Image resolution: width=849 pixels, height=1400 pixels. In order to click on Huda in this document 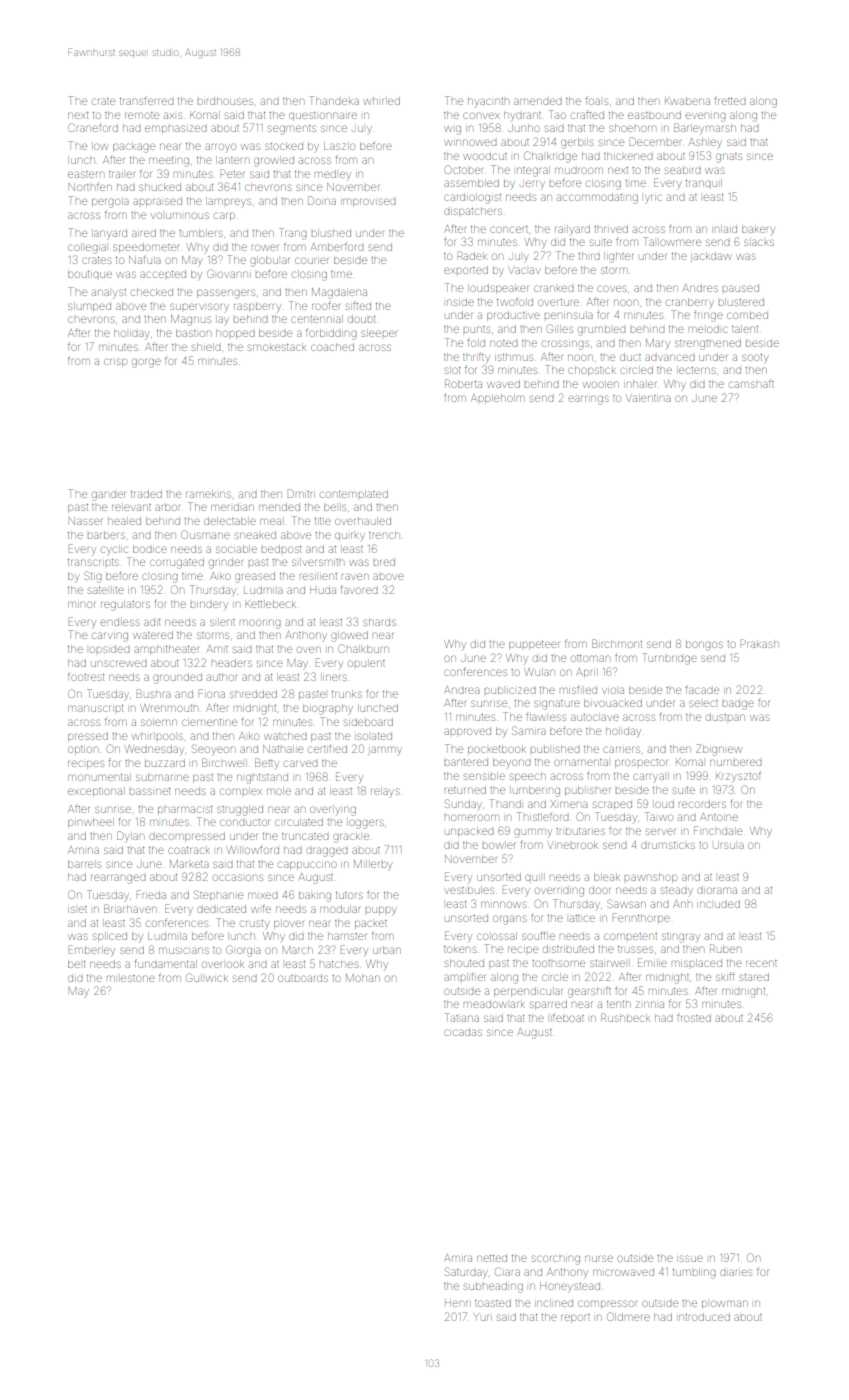, I will do `click(323, 590)`.
